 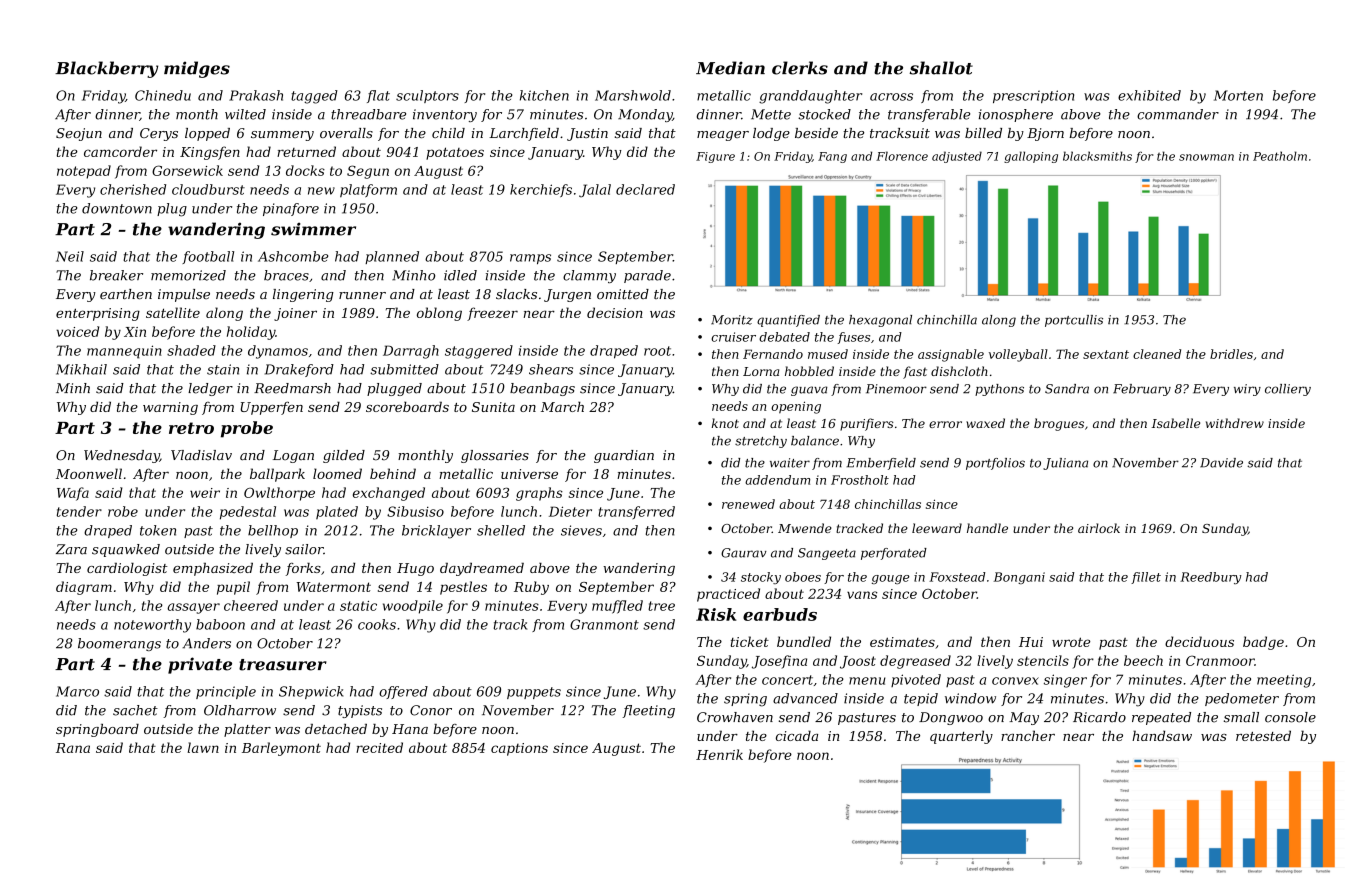 I want to click on detached, so click(x=336, y=729).
